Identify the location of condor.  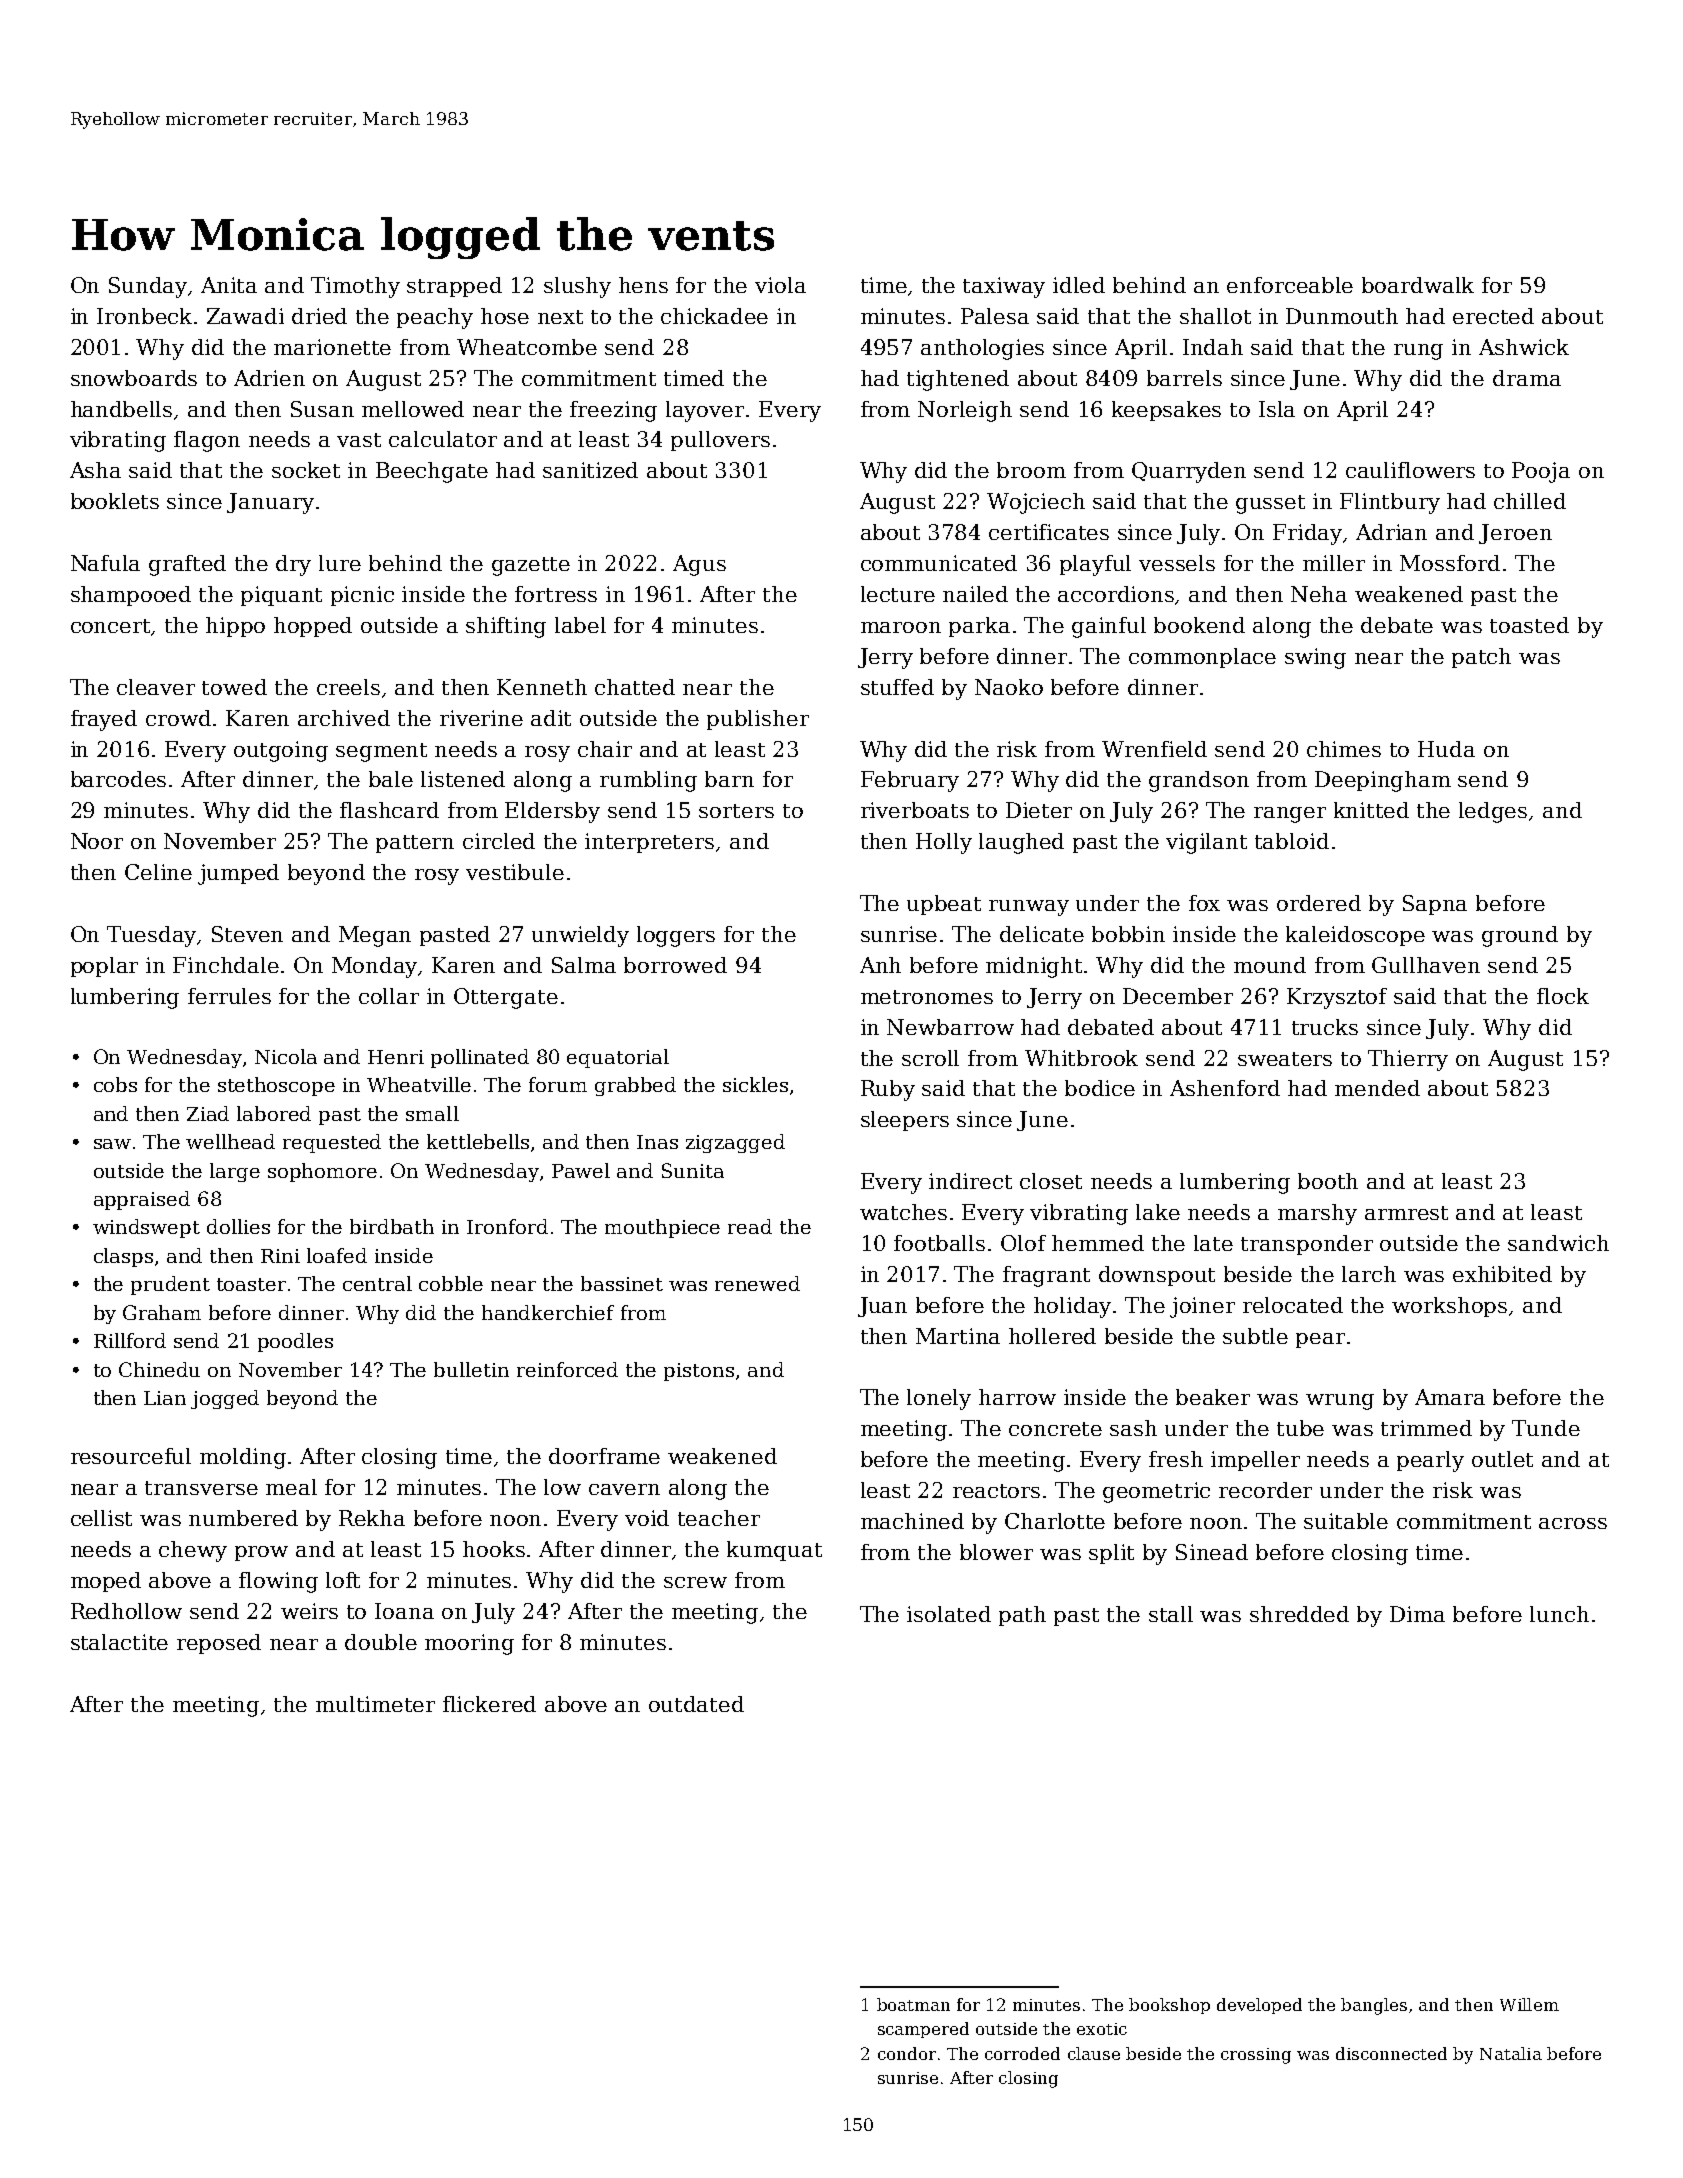
(907, 2053).
